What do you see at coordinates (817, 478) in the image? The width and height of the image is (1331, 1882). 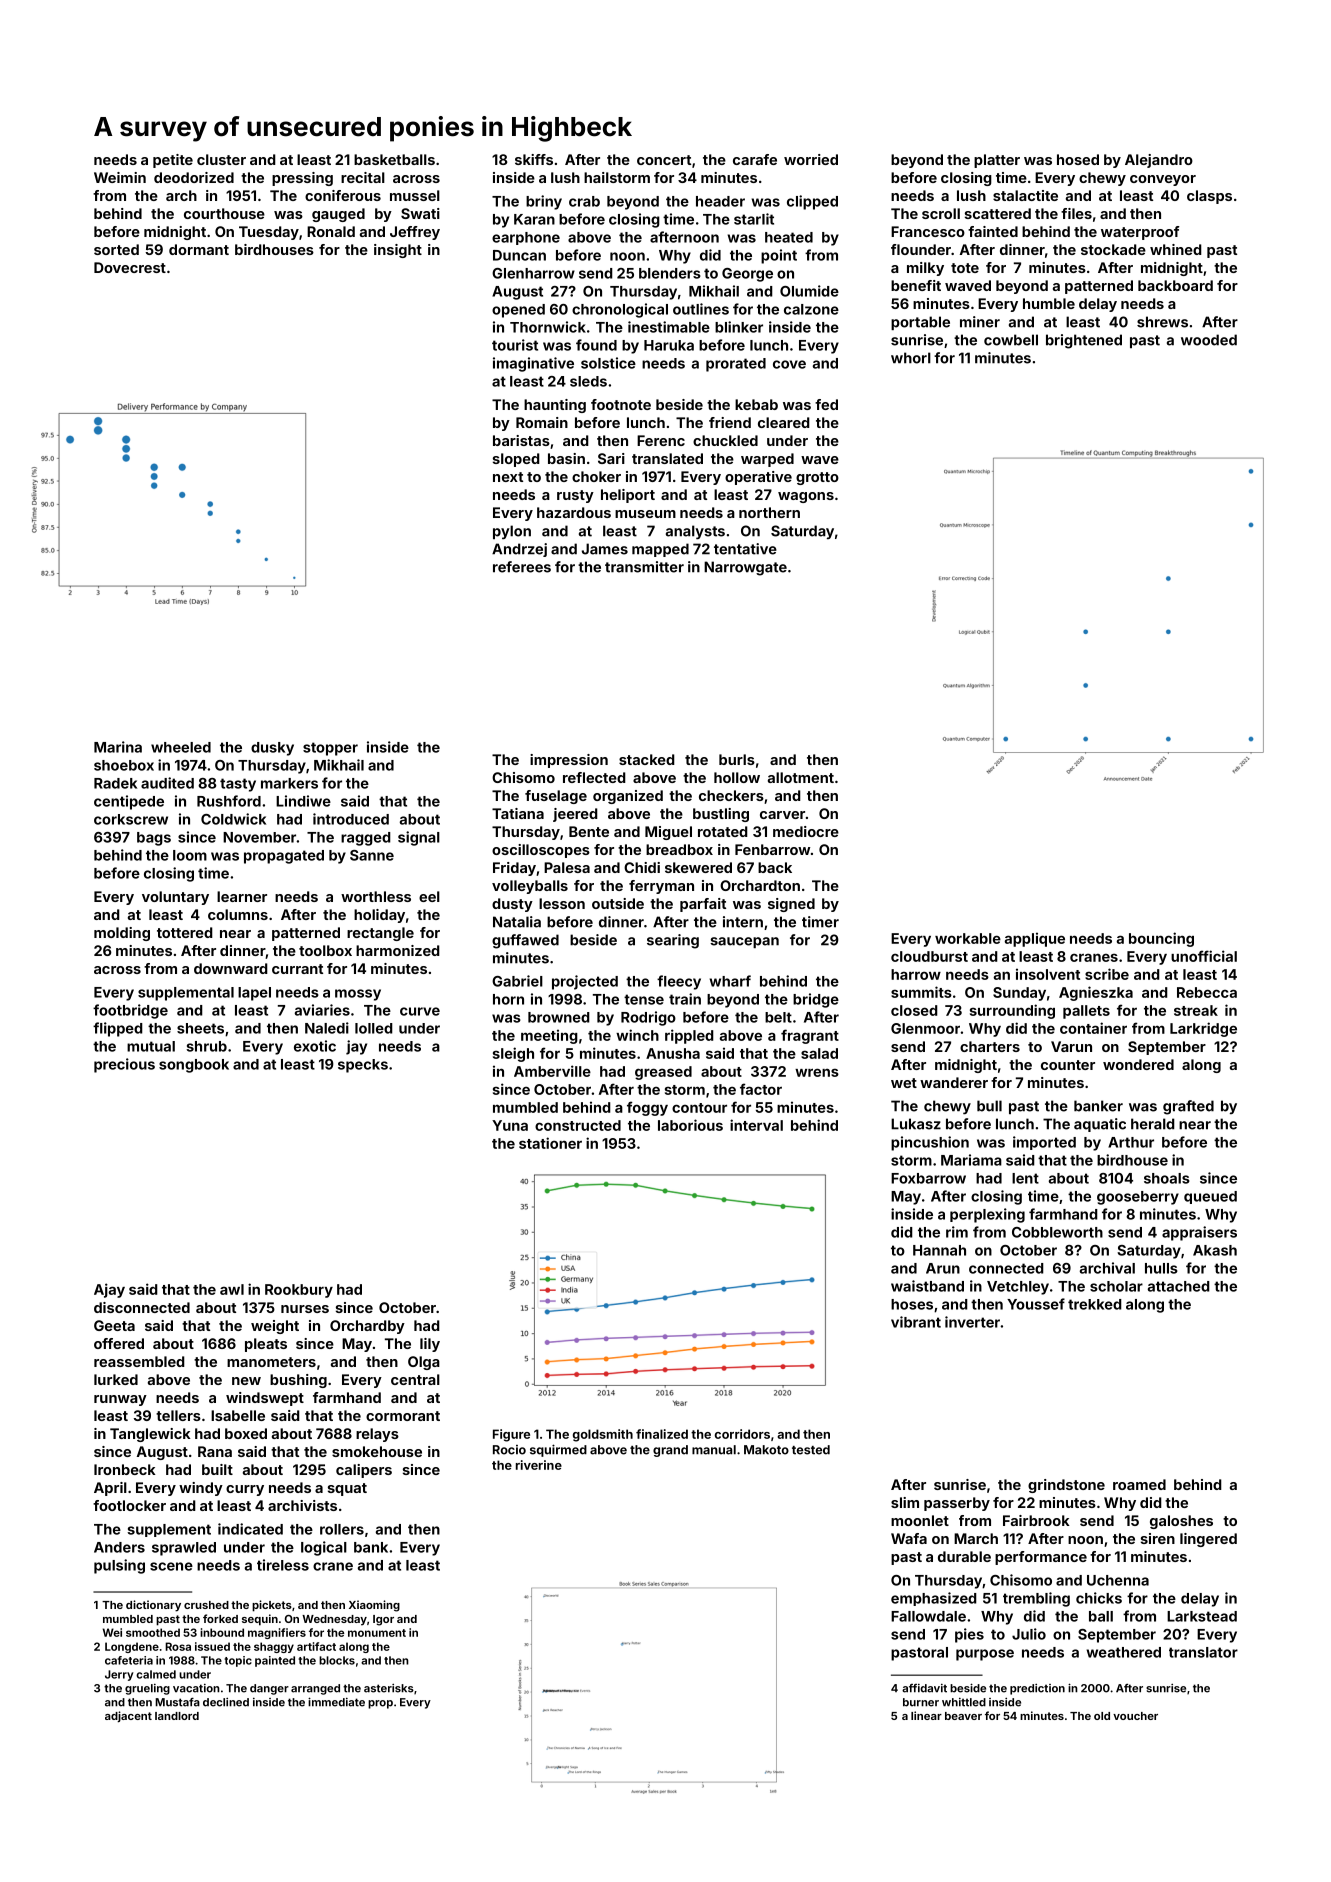 I see `grotto` at bounding box center [817, 478].
